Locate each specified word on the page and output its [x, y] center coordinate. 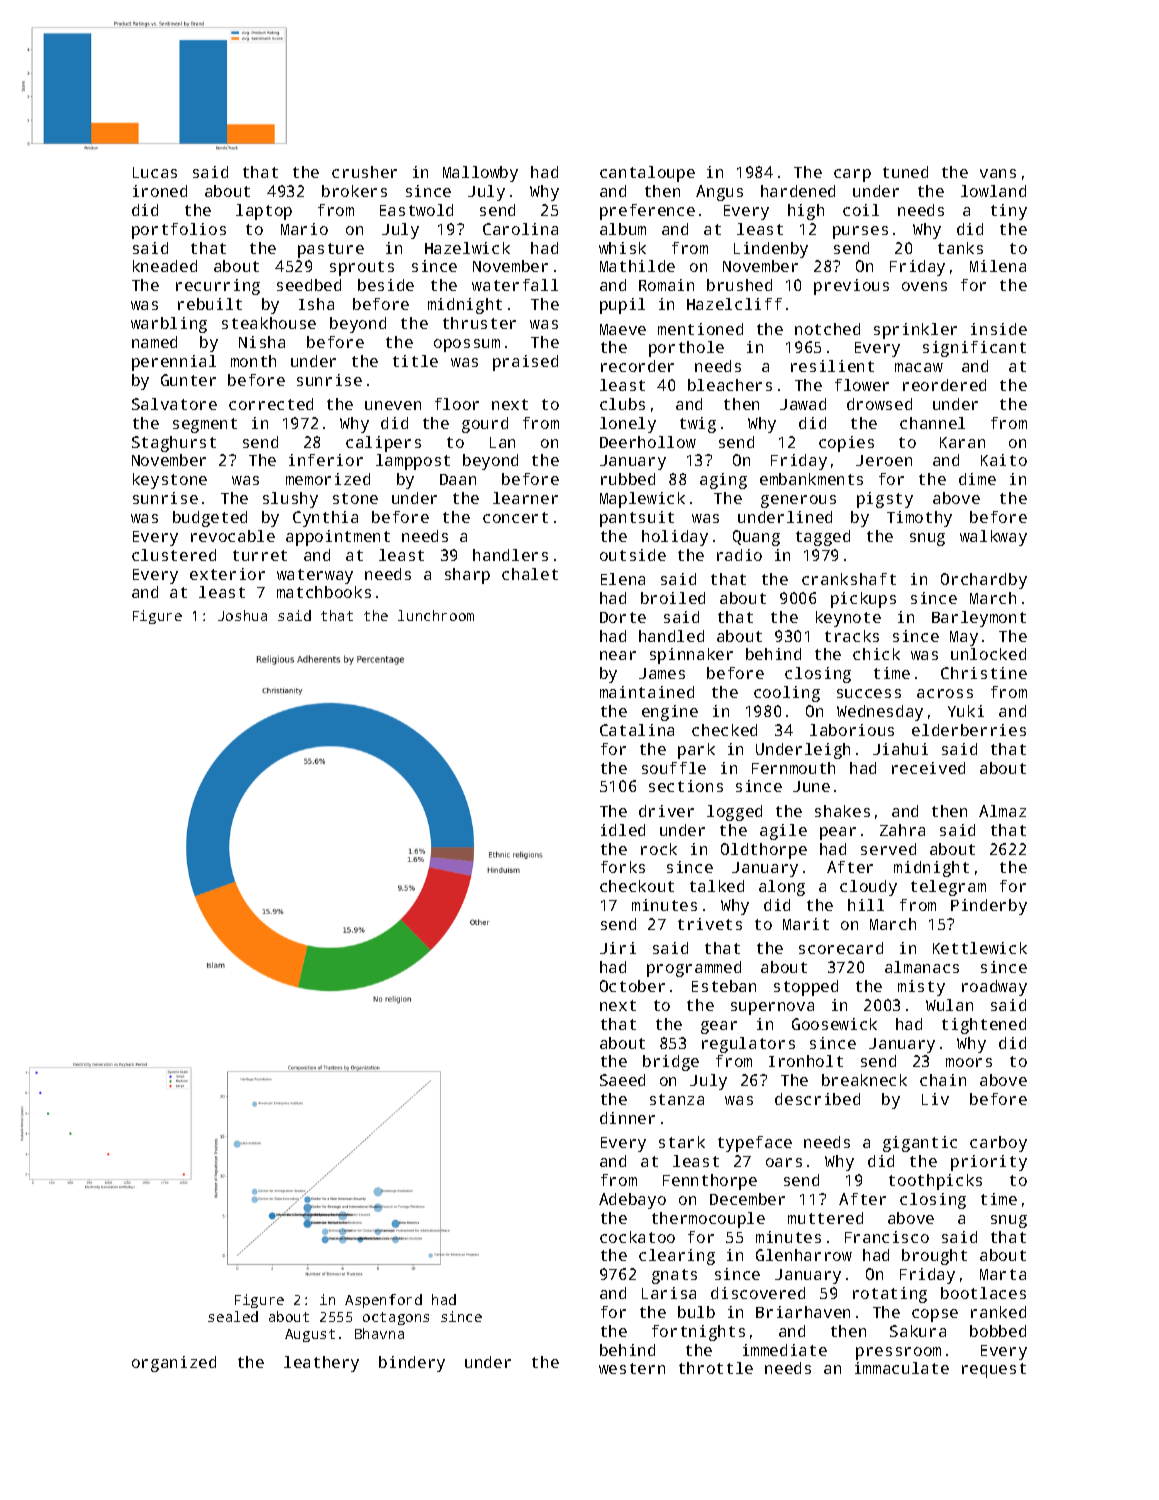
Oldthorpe [764, 851]
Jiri [618, 948]
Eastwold [416, 210]
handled [671, 636]
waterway [315, 576]
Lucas [155, 172]
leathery [321, 1364]
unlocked [988, 654]
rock [659, 849]
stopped [806, 988]
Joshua [242, 615]
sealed [233, 1316]
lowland [993, 191]
